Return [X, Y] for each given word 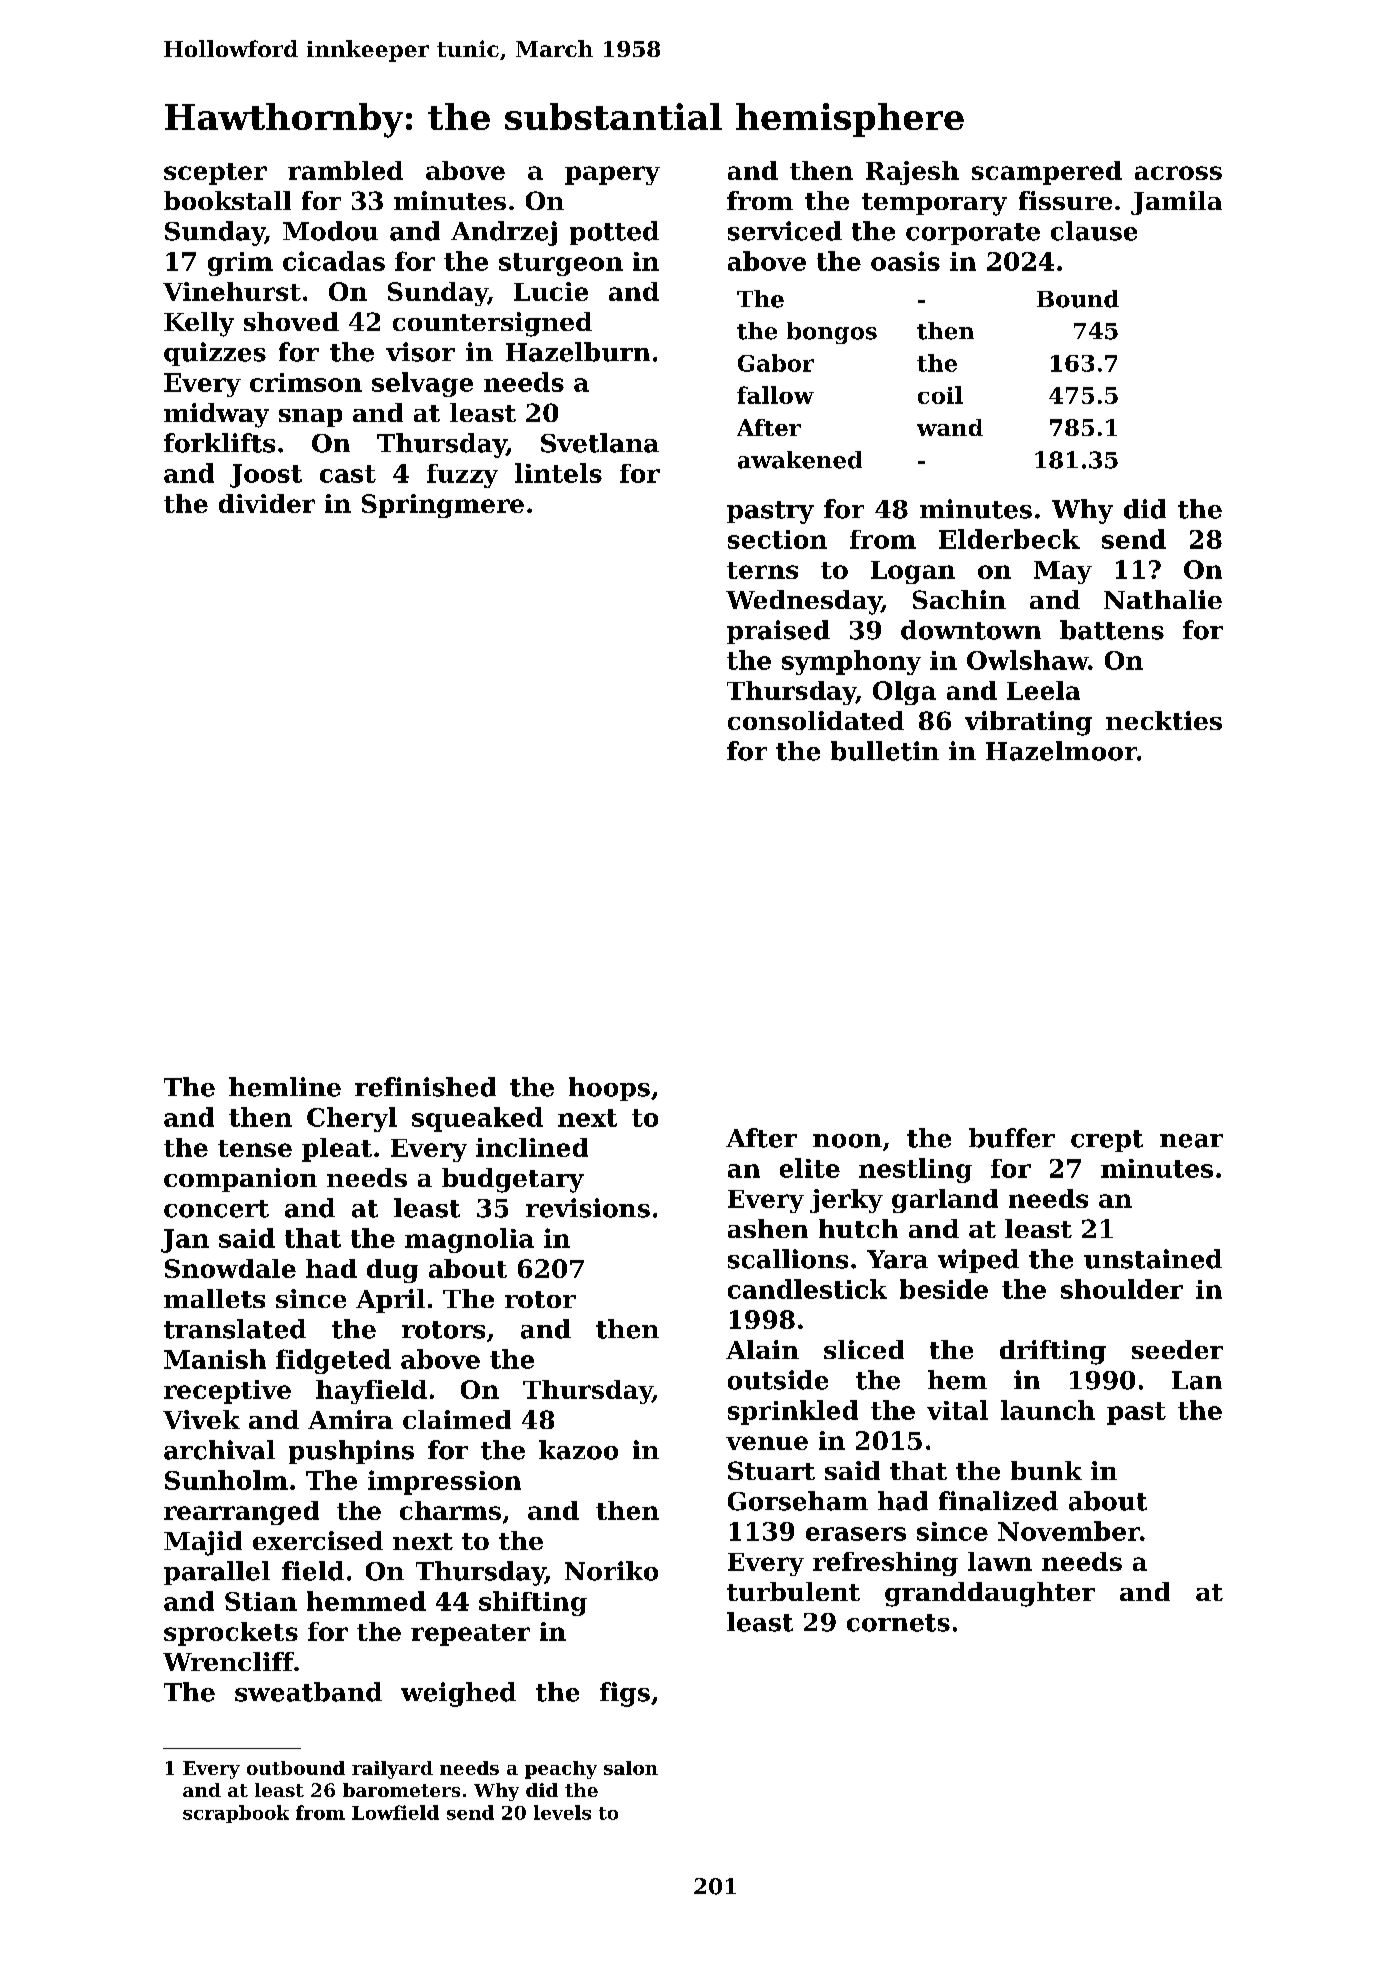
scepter [215, 174]
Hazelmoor [1061, 751]
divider [267, 503]
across [1178, 173]
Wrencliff [228, 1661]
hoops [609, 1089]
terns [762, 570]
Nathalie [1163, 599]
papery [612, 175]
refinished [425, 1087]
